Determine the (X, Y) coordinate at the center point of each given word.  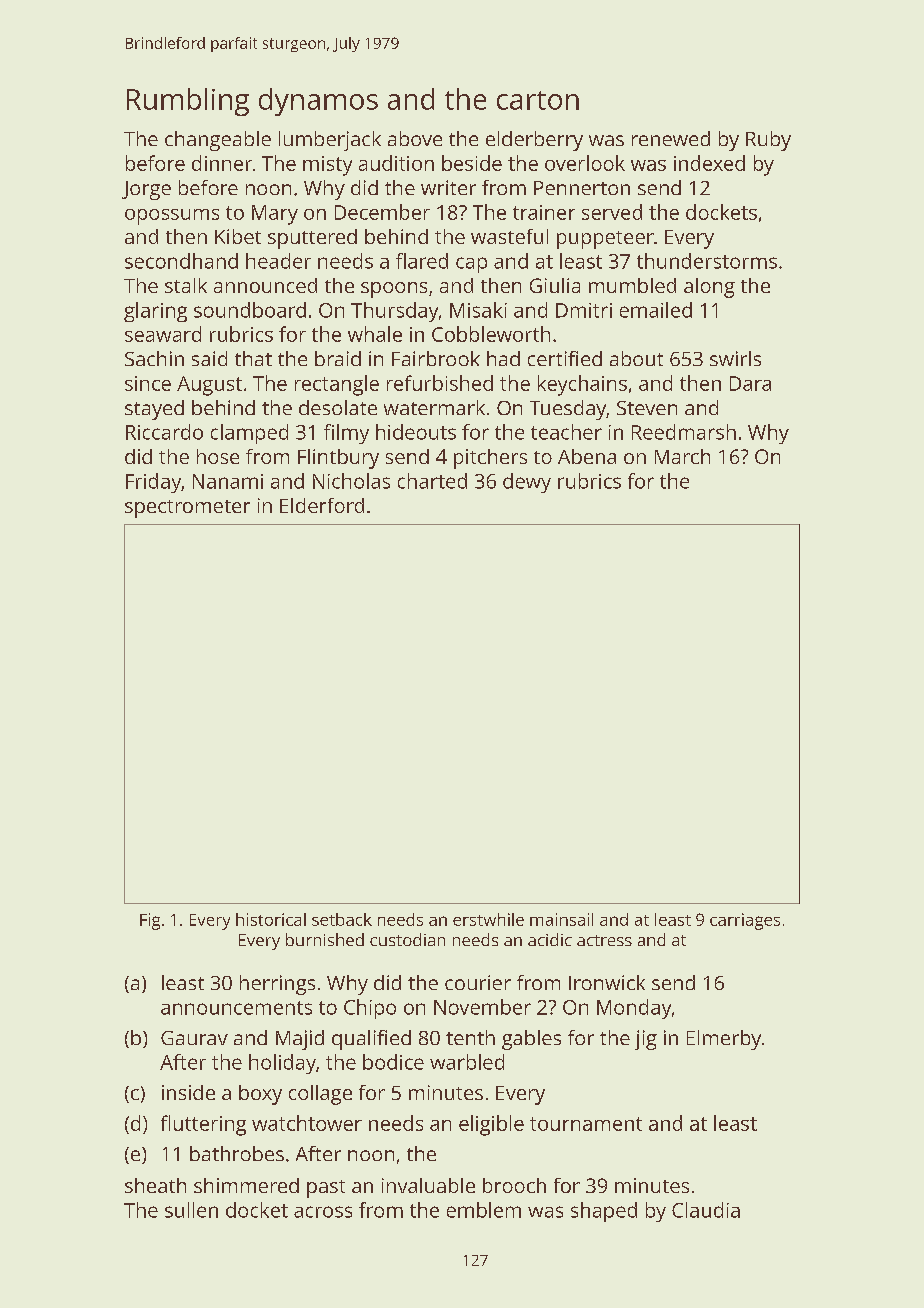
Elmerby (724, 1040)
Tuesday (568, 410)
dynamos (318, 102)
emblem (484, 1210)
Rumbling (188, 102)
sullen (191, 1210)
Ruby (768, 141)
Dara (750, 383)
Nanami (228, 481)
